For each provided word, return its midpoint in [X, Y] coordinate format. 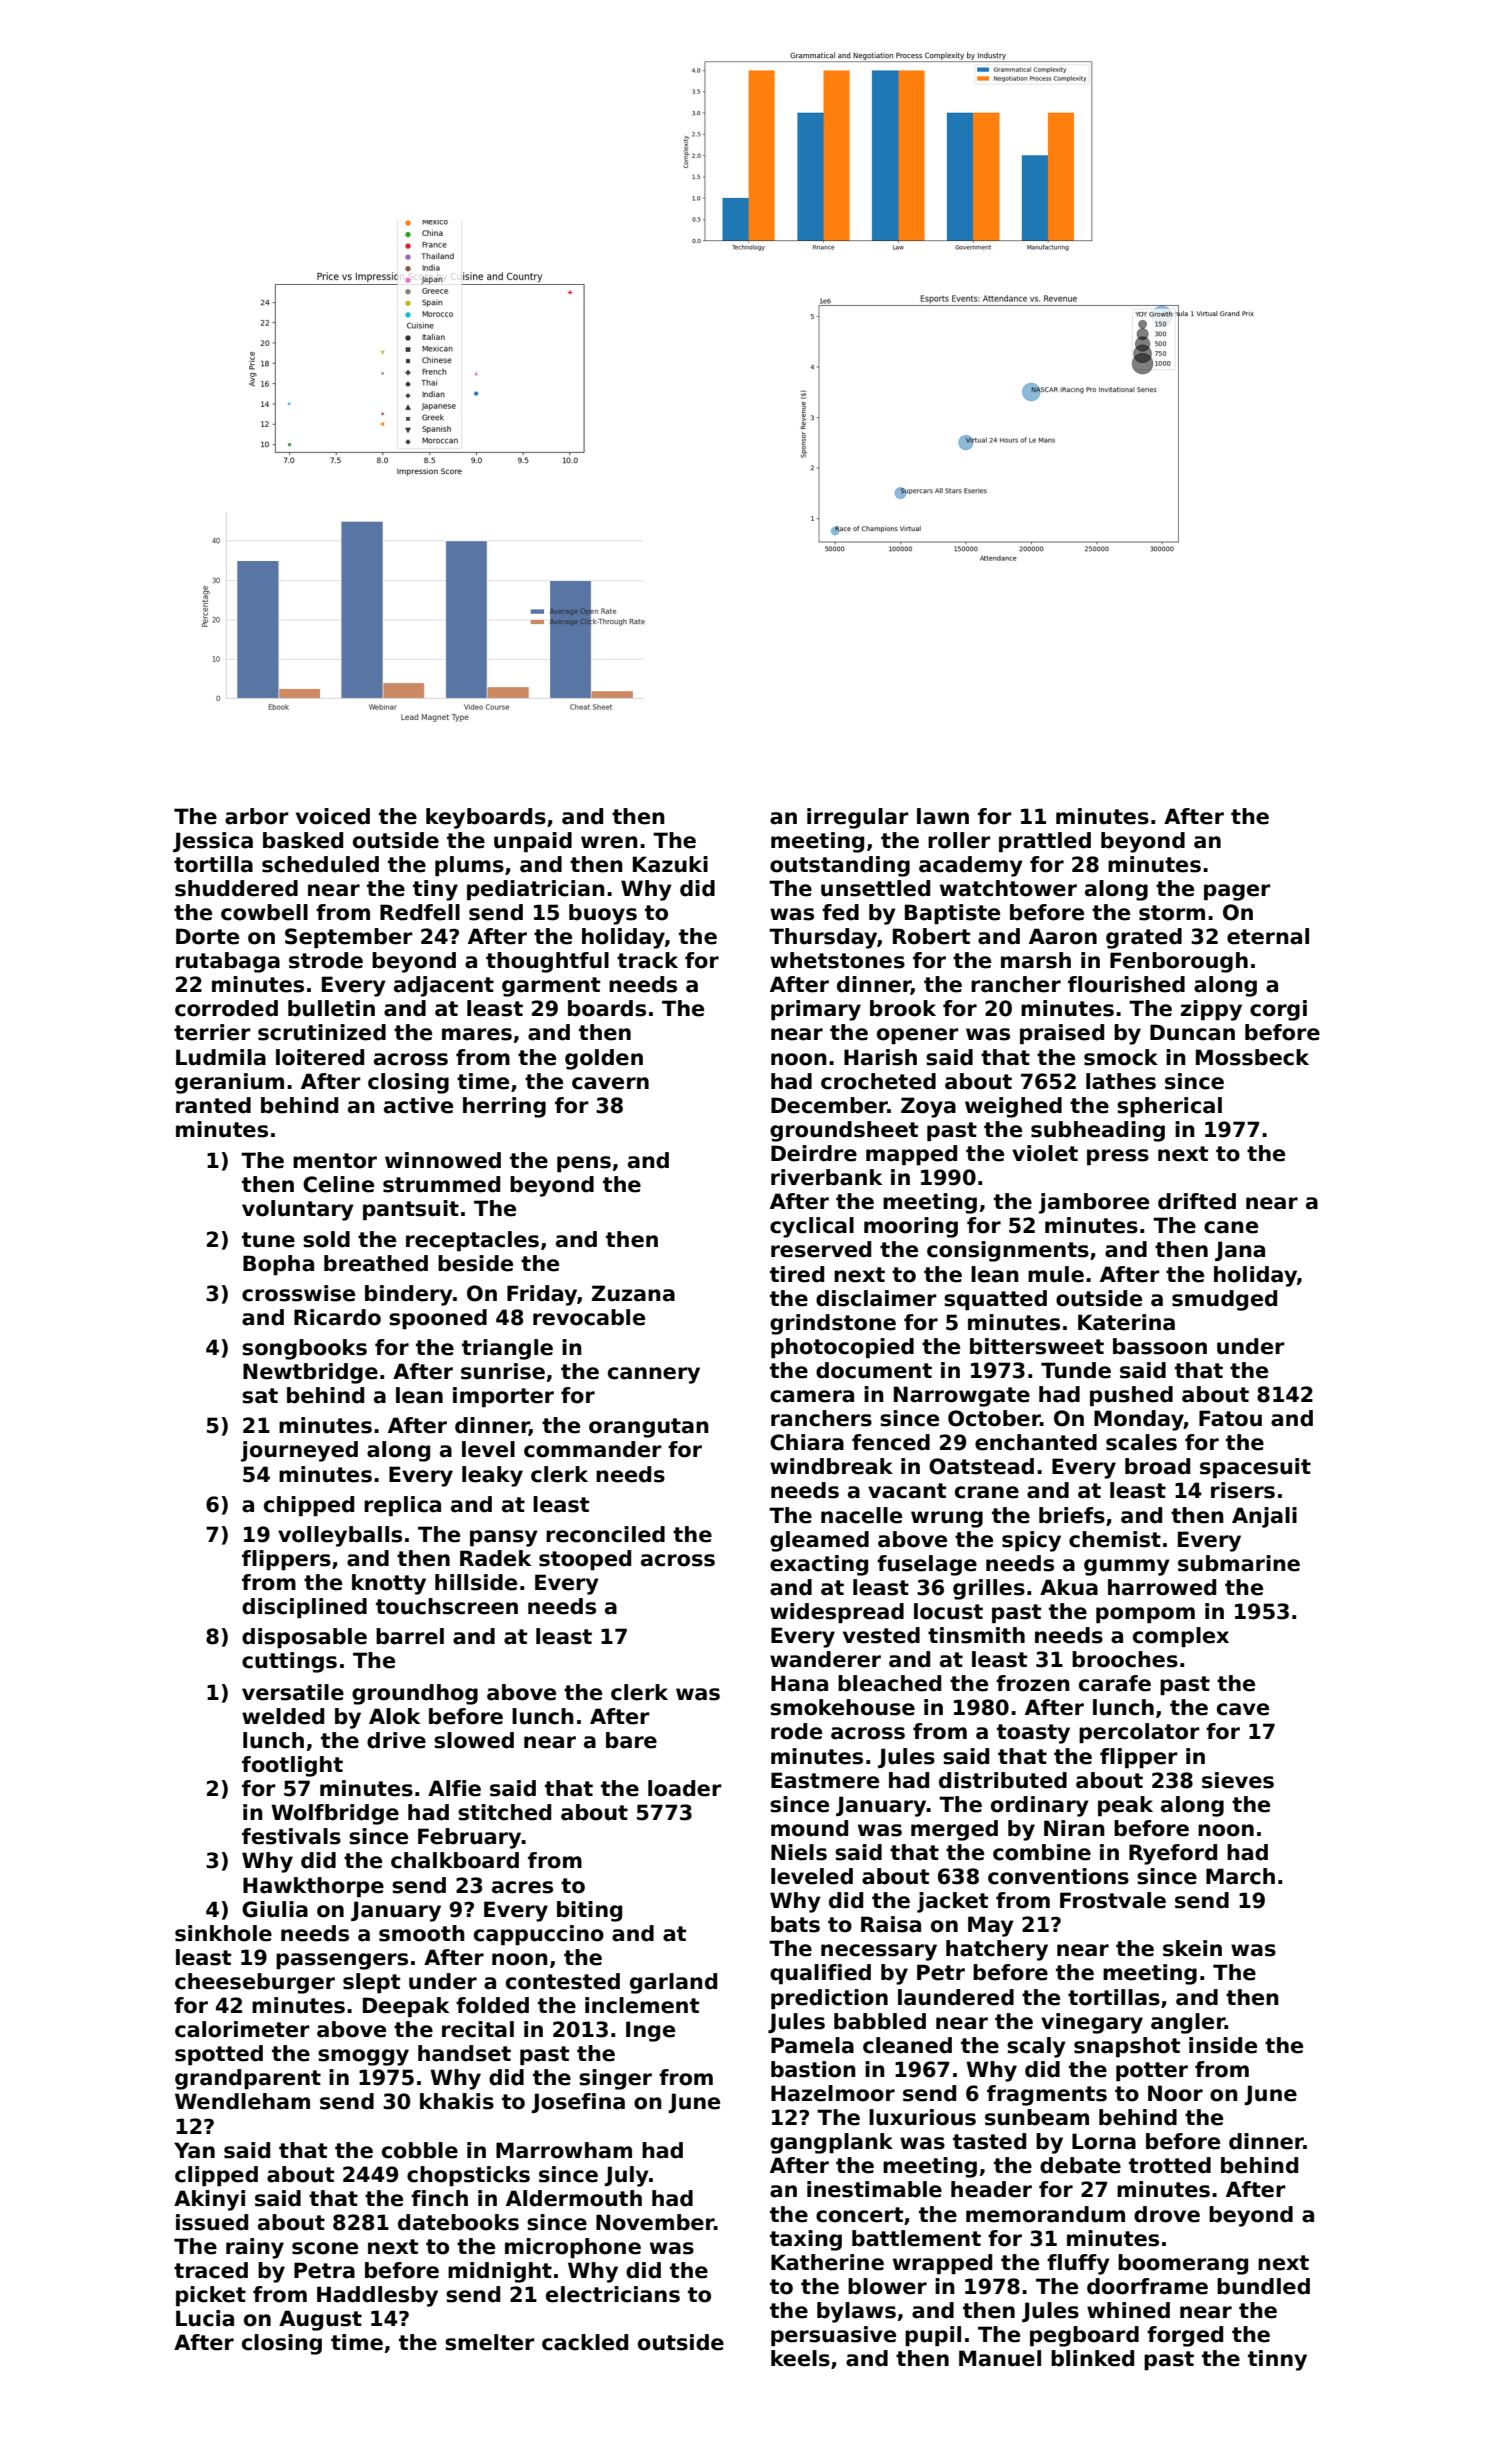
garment [551, 987]
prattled [1045, 842]
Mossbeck [1252, 1057]
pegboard [1084, 2336]
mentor [335, 1161]
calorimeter [242, 2029]
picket [211, 2296]
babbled [880, 2021]
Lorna [1104, 2141]
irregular [858, 818]
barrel [410, 1636]
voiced [333, 816]
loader [685, 1788]
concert [859, 2215]
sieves [1238, 1780]
